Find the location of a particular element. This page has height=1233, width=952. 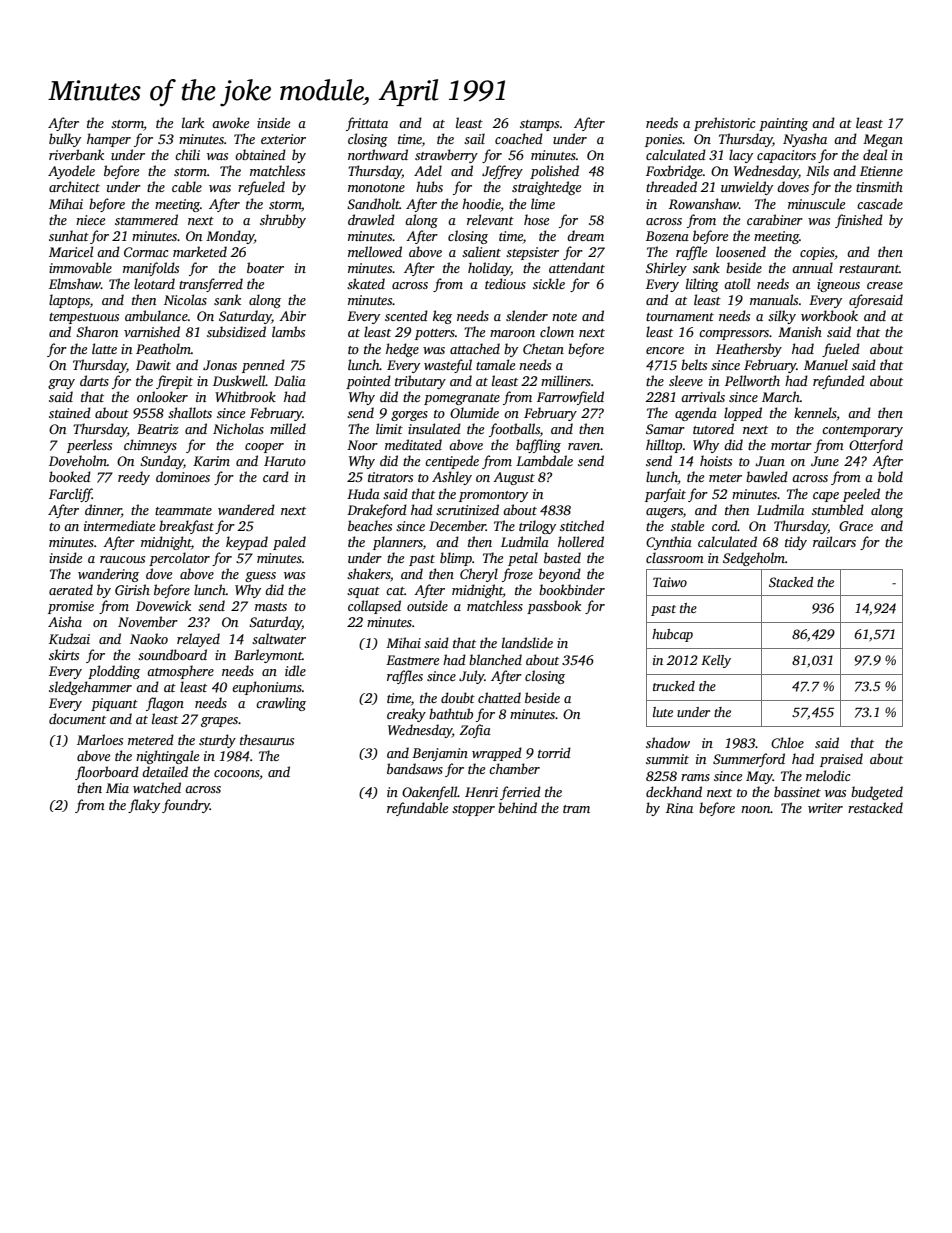

cascade is located at coordinates (880, 203).
